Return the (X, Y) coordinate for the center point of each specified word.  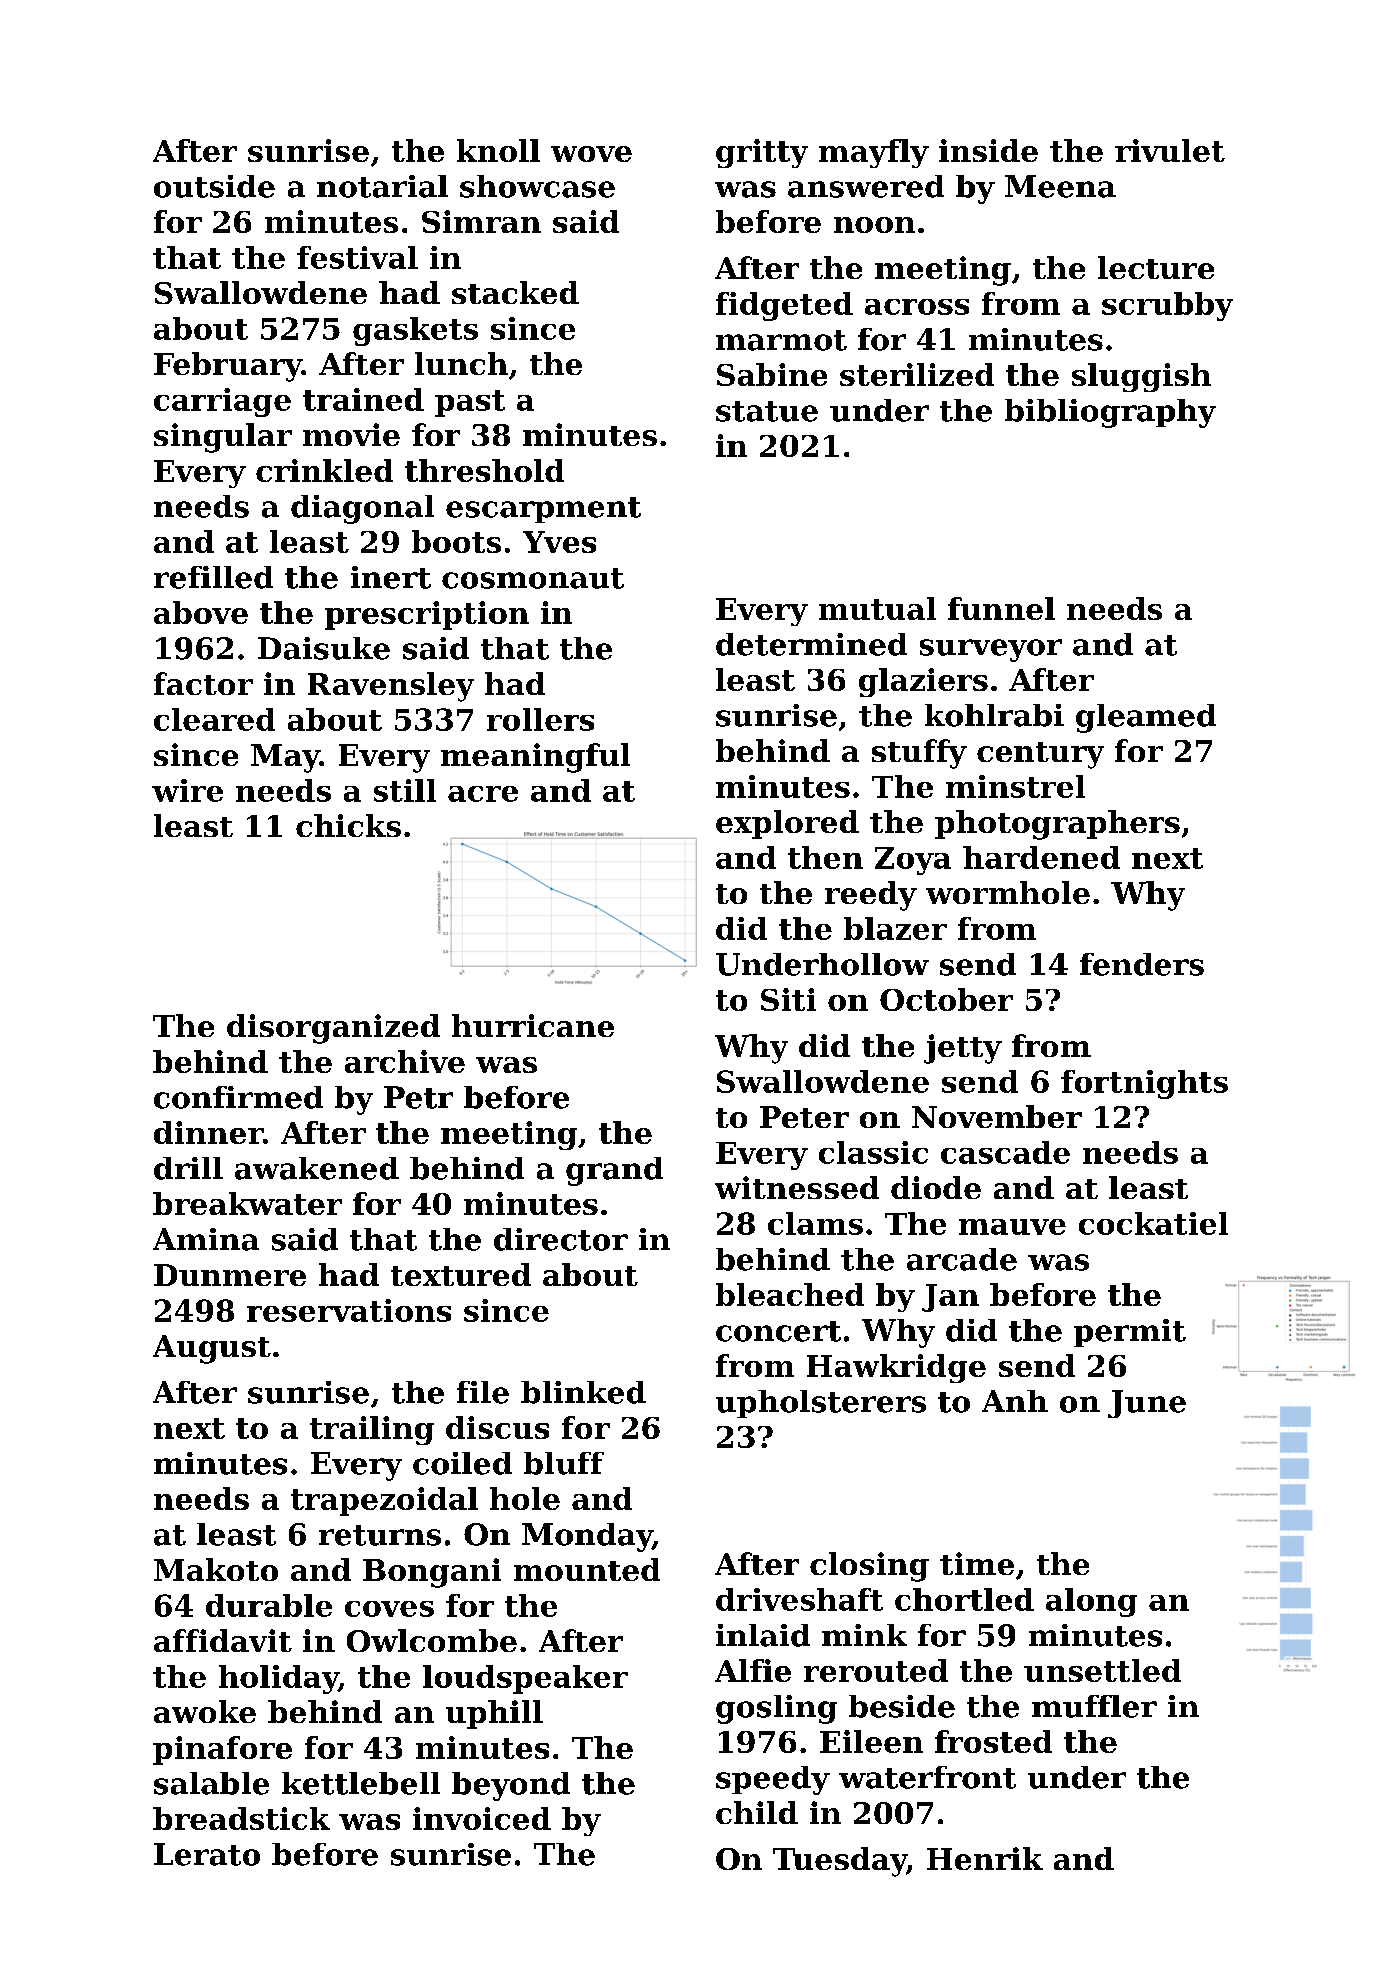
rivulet (1170, 150)
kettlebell (361, 1783)
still (405, 790)
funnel (1001, 608)
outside (214, 186)
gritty (762, 153)
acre (483, 794)
